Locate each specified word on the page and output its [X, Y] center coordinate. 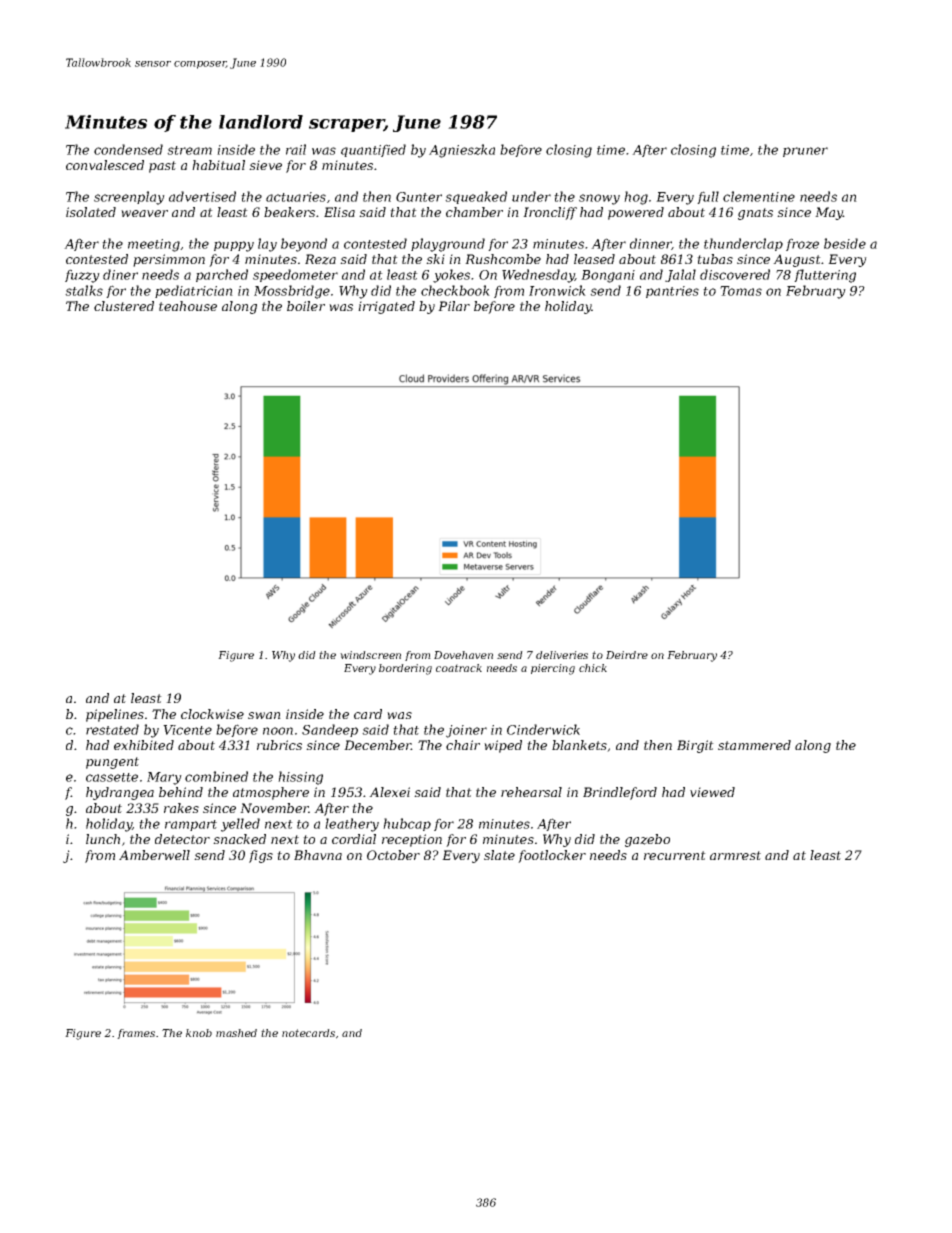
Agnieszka [462, 151]
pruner [805, 152]
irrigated [386, 307]
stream [189, 150]
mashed [236, 1033]
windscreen [370, 655]
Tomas [741, 291]
